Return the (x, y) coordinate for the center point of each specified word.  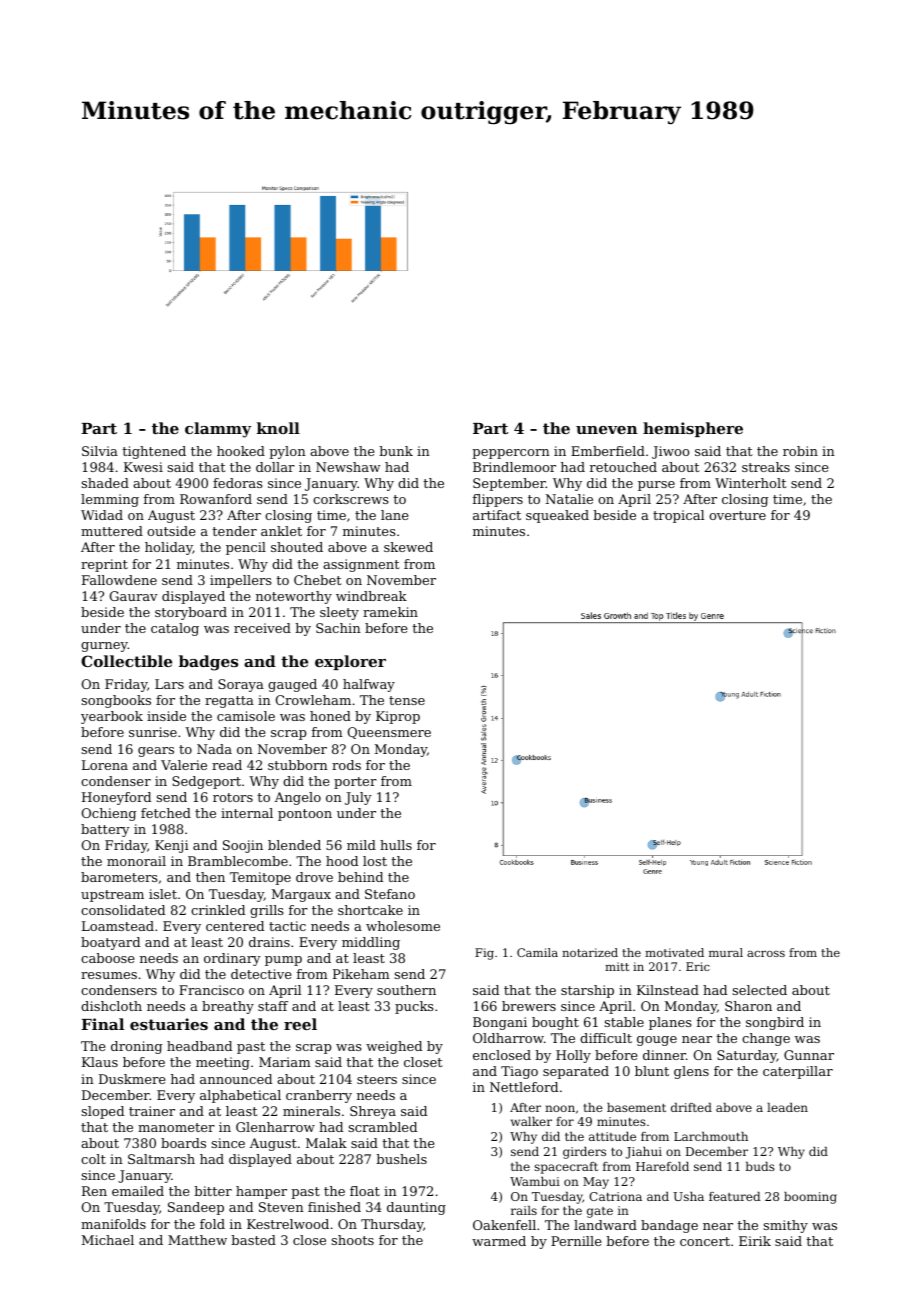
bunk (396, 451)
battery (105, 830)
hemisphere (693, 429)
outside (171, 531)
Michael (108, 1240)
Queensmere (389, 733)
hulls (396, 845)
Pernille (576, 1241)
